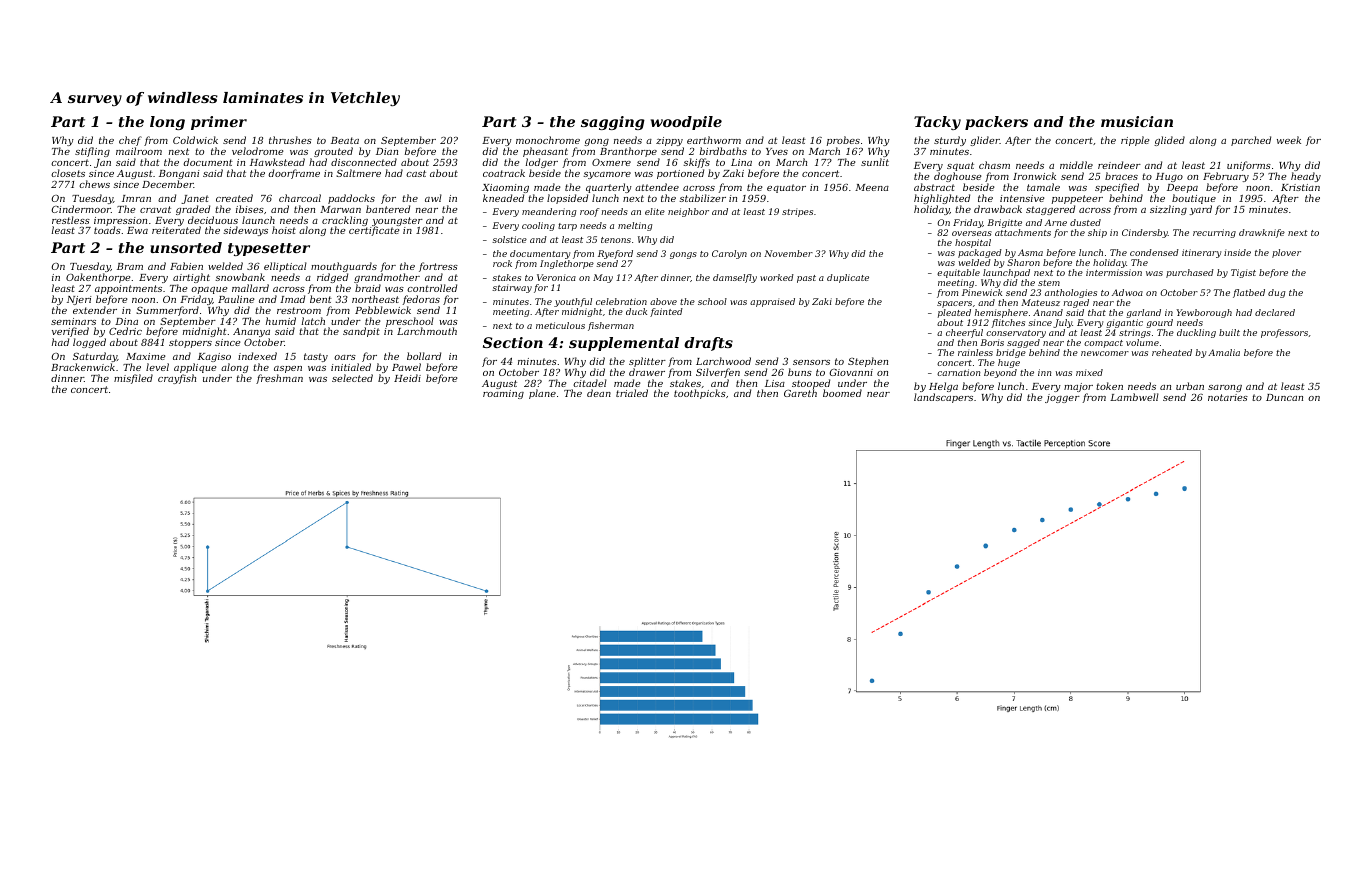  I want to click on musician, so click(1137, 121).
